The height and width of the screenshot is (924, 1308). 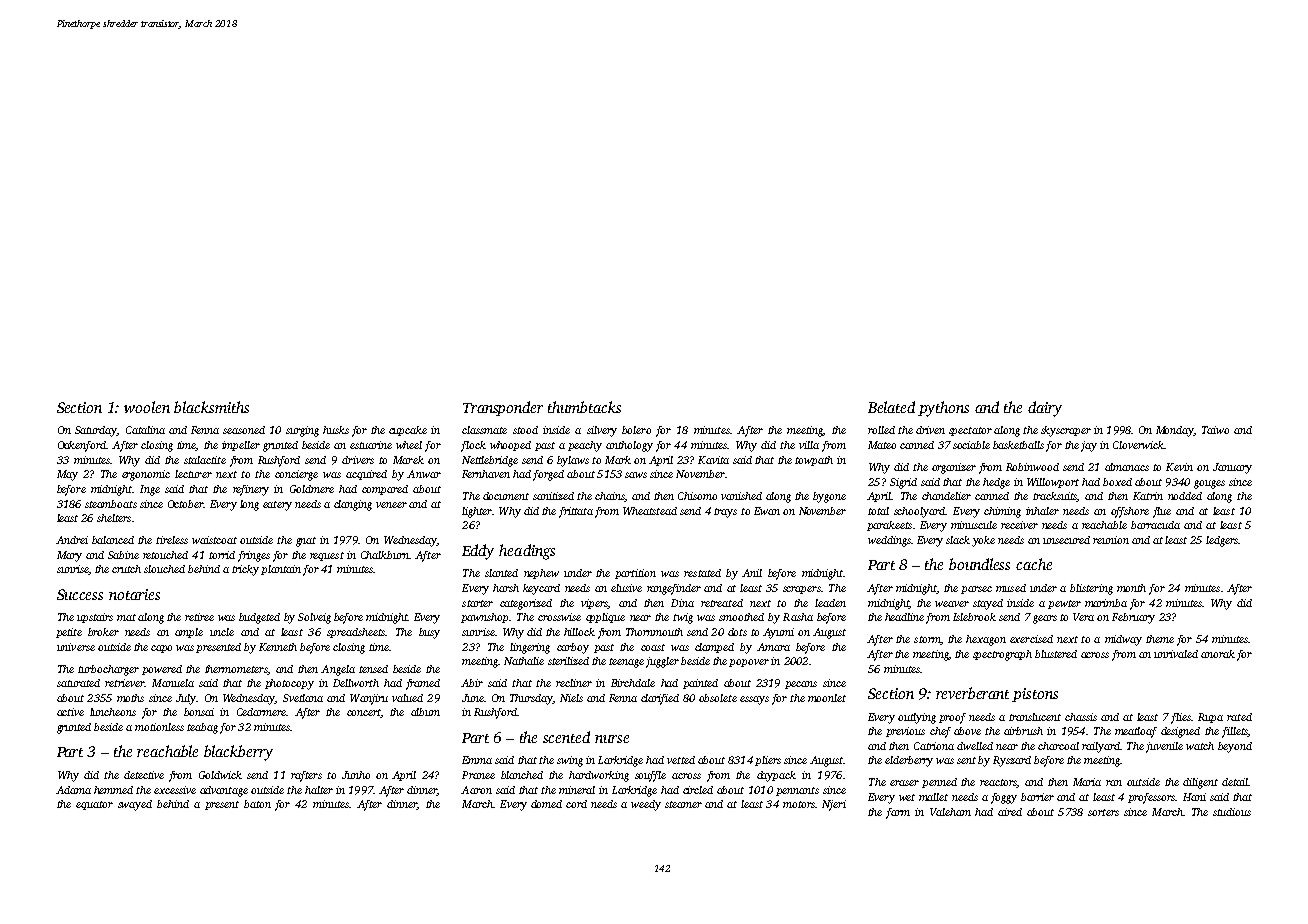 I want to click on bolero, so click(x=636, y=430).
